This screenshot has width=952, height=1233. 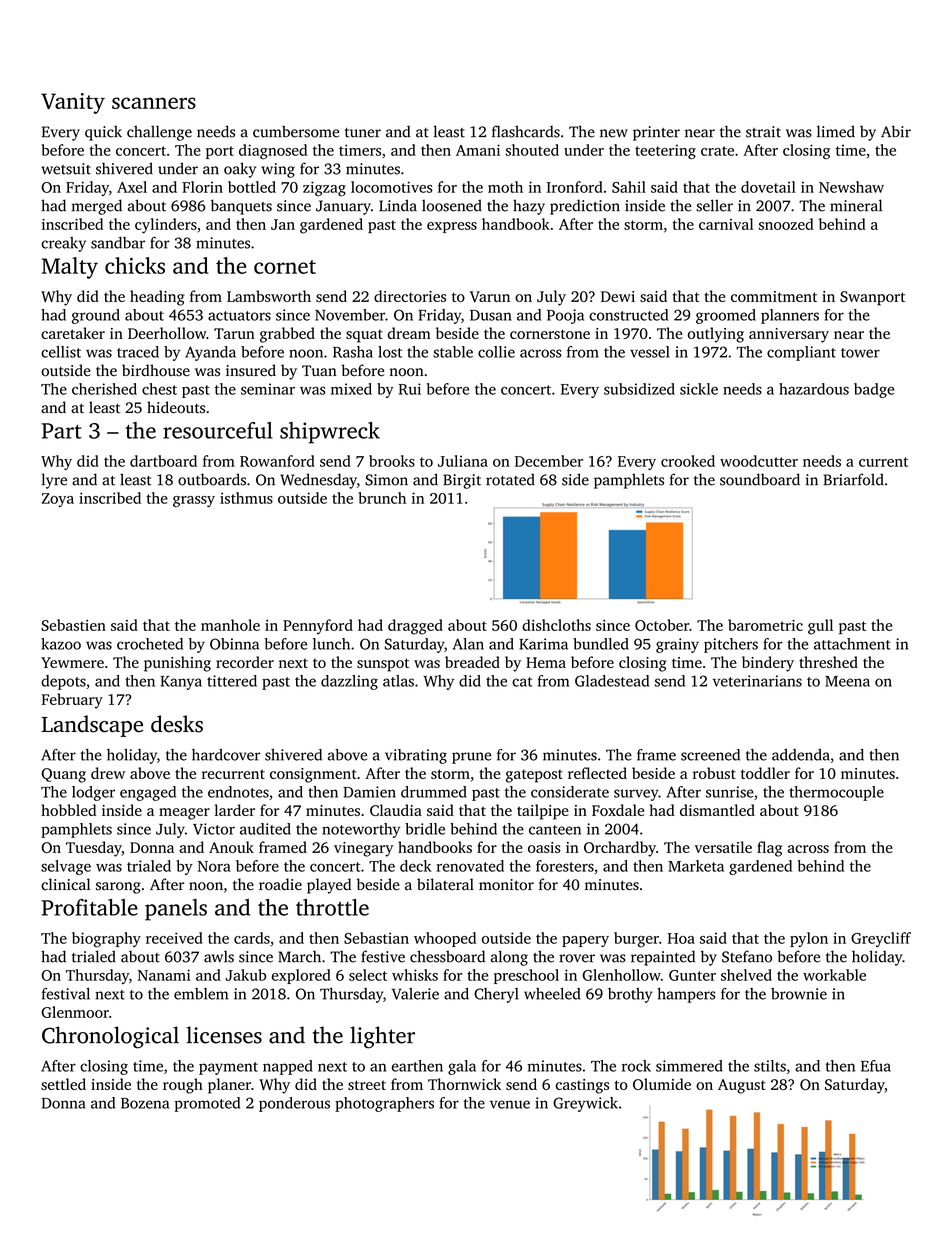 I want to click on Sahil, so click(x=629, y=187).
